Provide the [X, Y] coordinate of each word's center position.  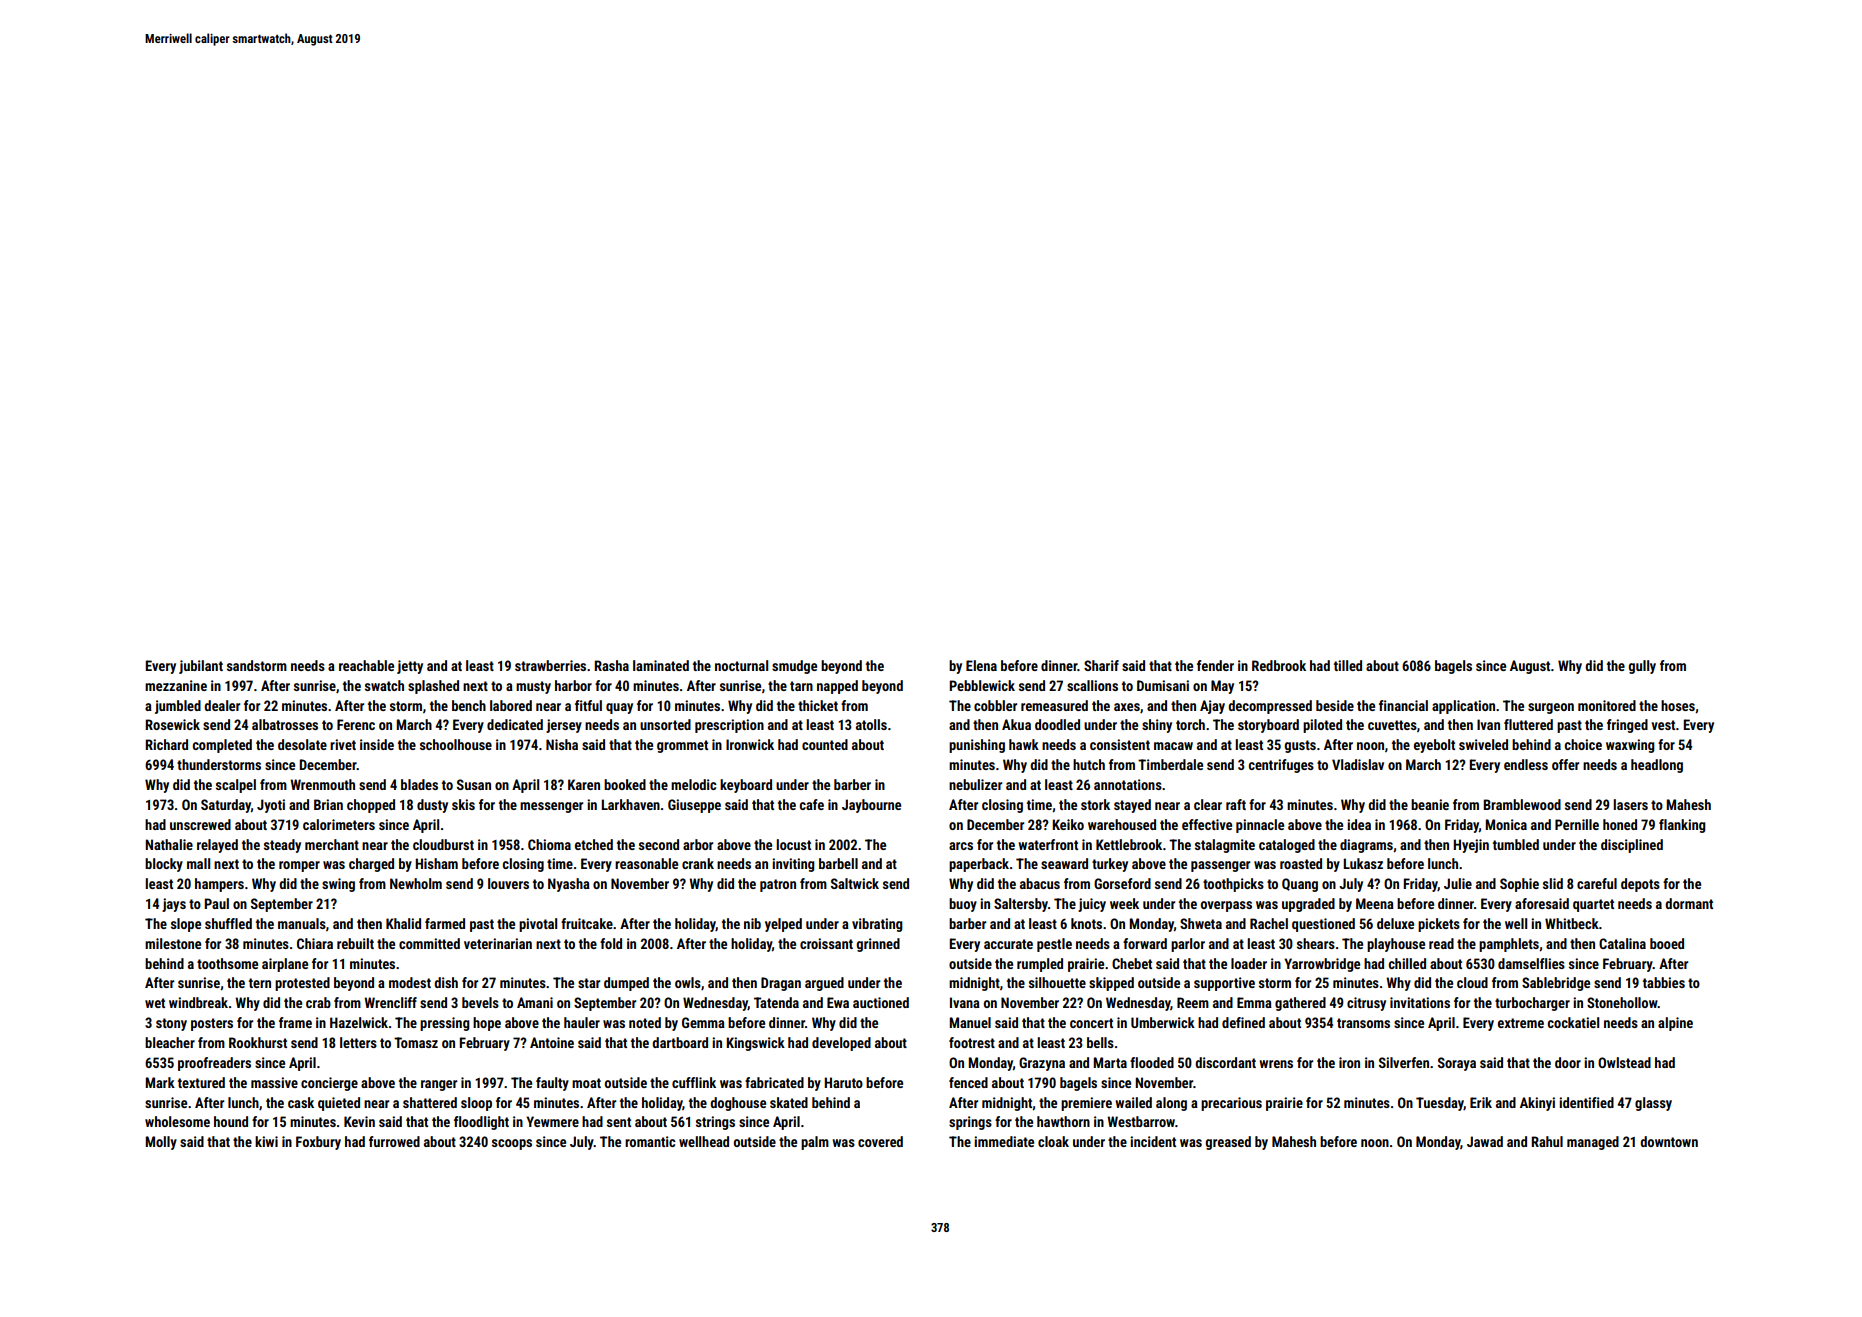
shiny [1157, 726]
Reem [1193, 1002]
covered [880, 1141]
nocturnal [741, 665]
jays [174, 905]
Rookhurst [258, 1042]
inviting [793, 865]
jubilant [201, 667]
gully [1642, 667]
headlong [1657, 766]
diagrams [1366, 846]
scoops [512, 1144]
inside [377, 744]
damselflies [1531, 963]
